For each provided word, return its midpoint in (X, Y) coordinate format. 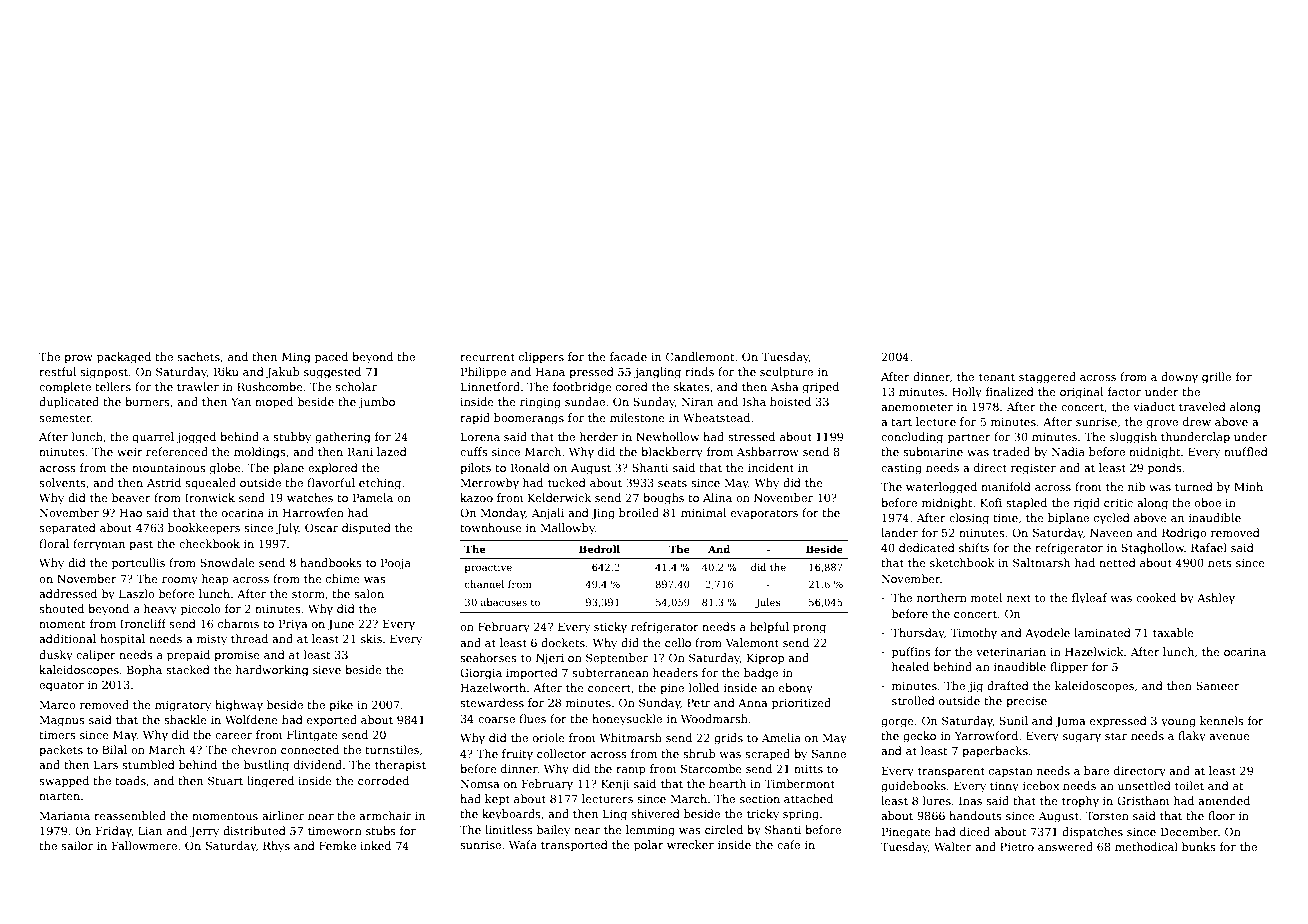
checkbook (209, 543)
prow (78, 359)
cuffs (474, 451)
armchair (385, 815)
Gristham (1143, 800)
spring (801, 815)
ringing (540, 403)
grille (1216, 378)
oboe (1207, 502)
